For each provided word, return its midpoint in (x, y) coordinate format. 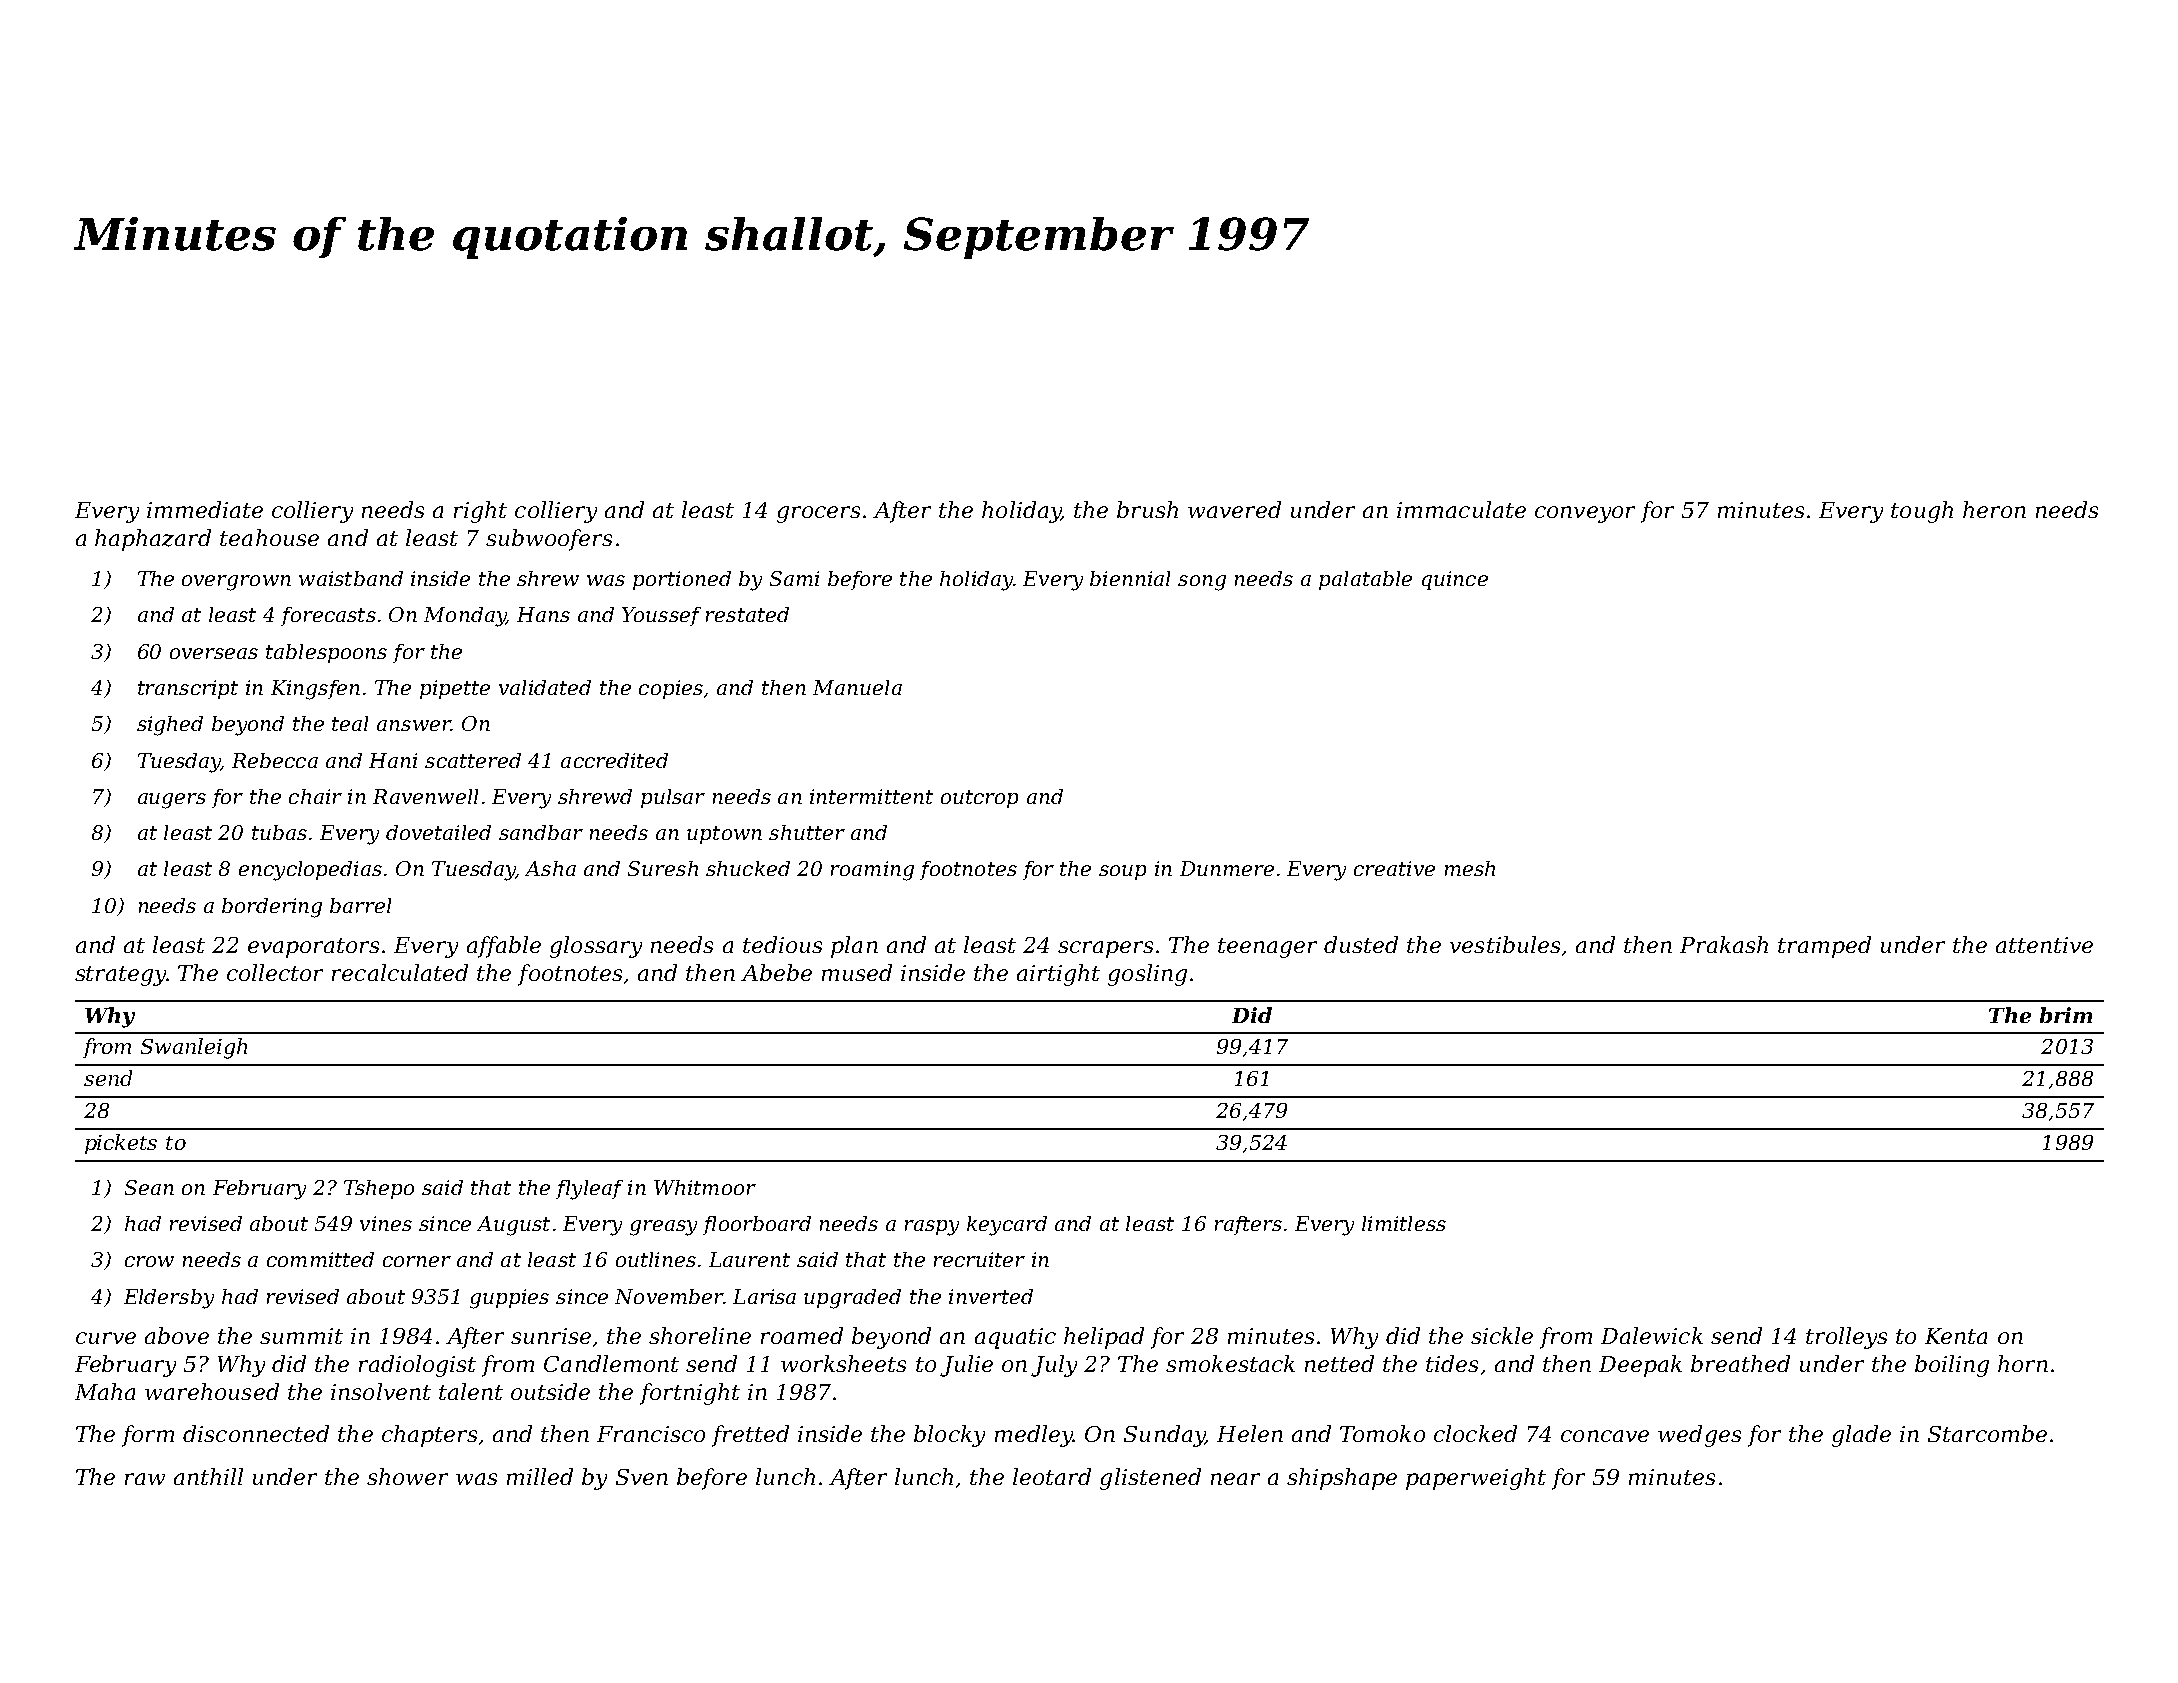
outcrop (979, 799)
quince (1455, 580)
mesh (1470, 868)
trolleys (1846, 1338)
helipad (1104, 1338)
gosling (1147, 975)
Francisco (651, 1434)
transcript (188, 689)
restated (747, 614)
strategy (120, 976)
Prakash (1724, 944)
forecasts (328, 616)
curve (106, 1338)
